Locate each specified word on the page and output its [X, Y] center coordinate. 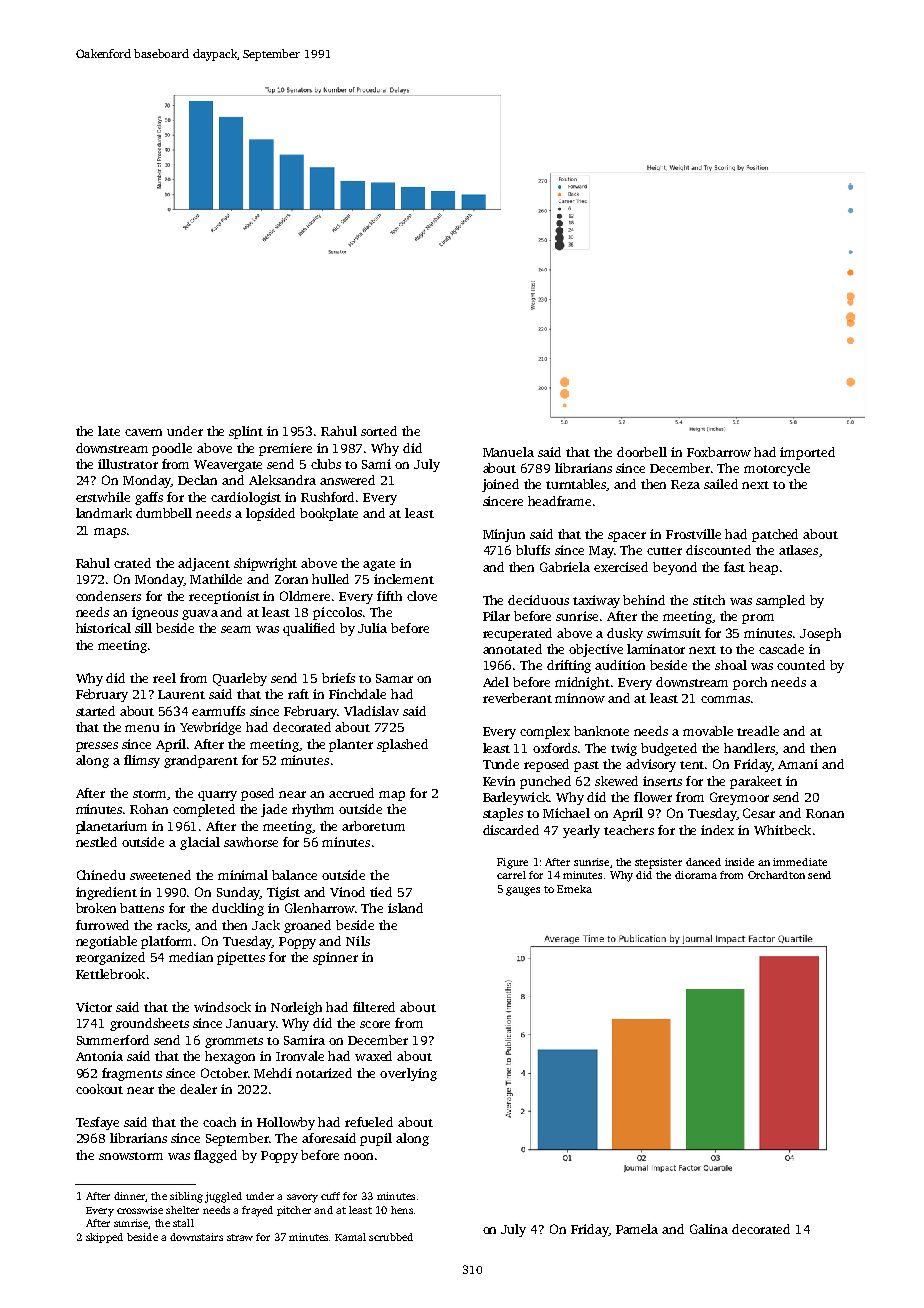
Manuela [508, 452]
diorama [696, 875]
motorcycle [777, 469]
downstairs [196, 1237]
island [405, 908]
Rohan [149, 809]
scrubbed [391, 1237]
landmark [104, 513]
